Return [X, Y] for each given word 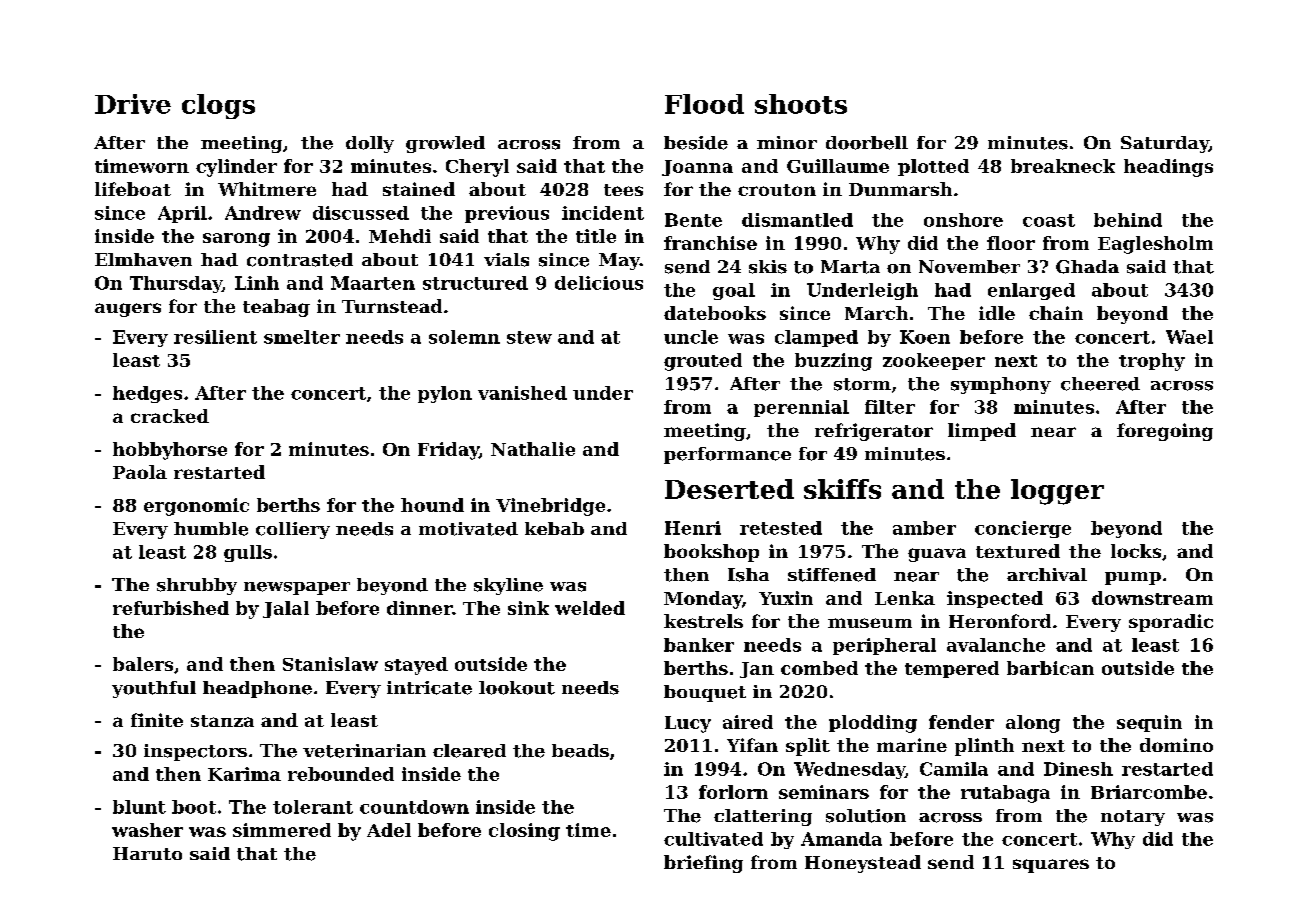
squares [1051, 866]
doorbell [867, 143]
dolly [370, 144]
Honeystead [863, 864]
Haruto [147, 853]
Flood [704, 104]
